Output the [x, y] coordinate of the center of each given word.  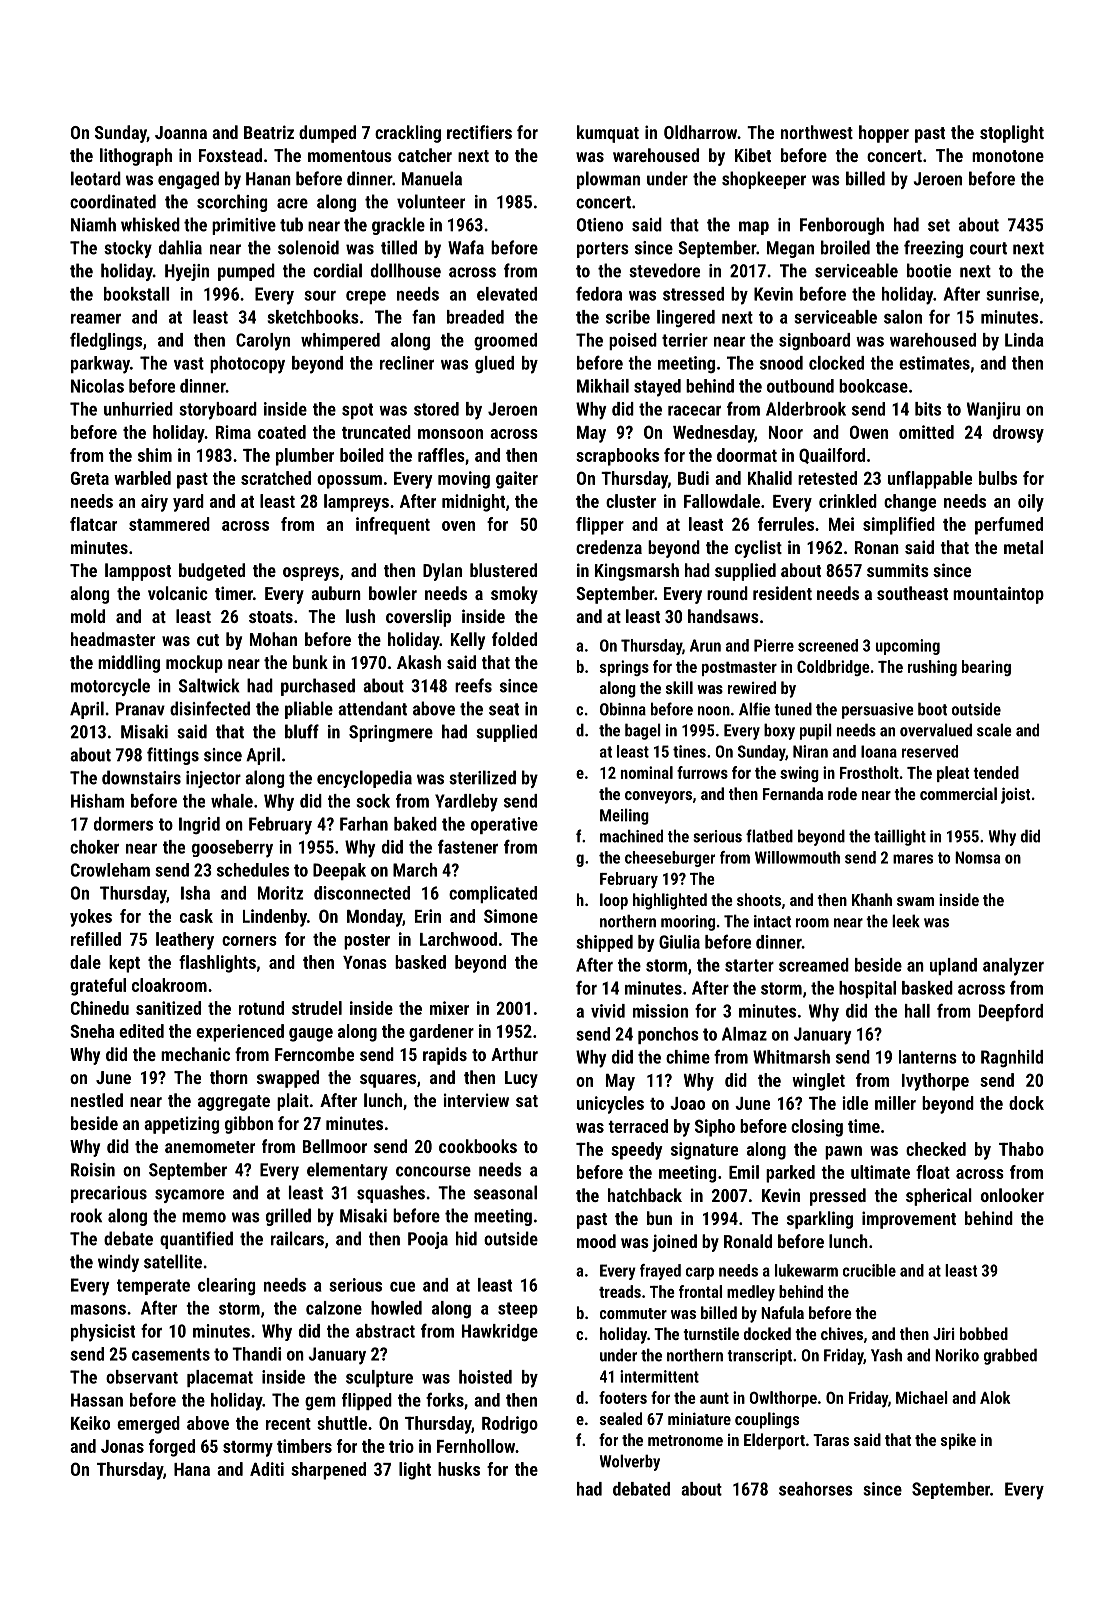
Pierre [774, 645]
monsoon [450, 434]
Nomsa [977, 857]
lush [360, 616]
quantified [196, 1240]
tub [291, 224]
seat [504, 709]
